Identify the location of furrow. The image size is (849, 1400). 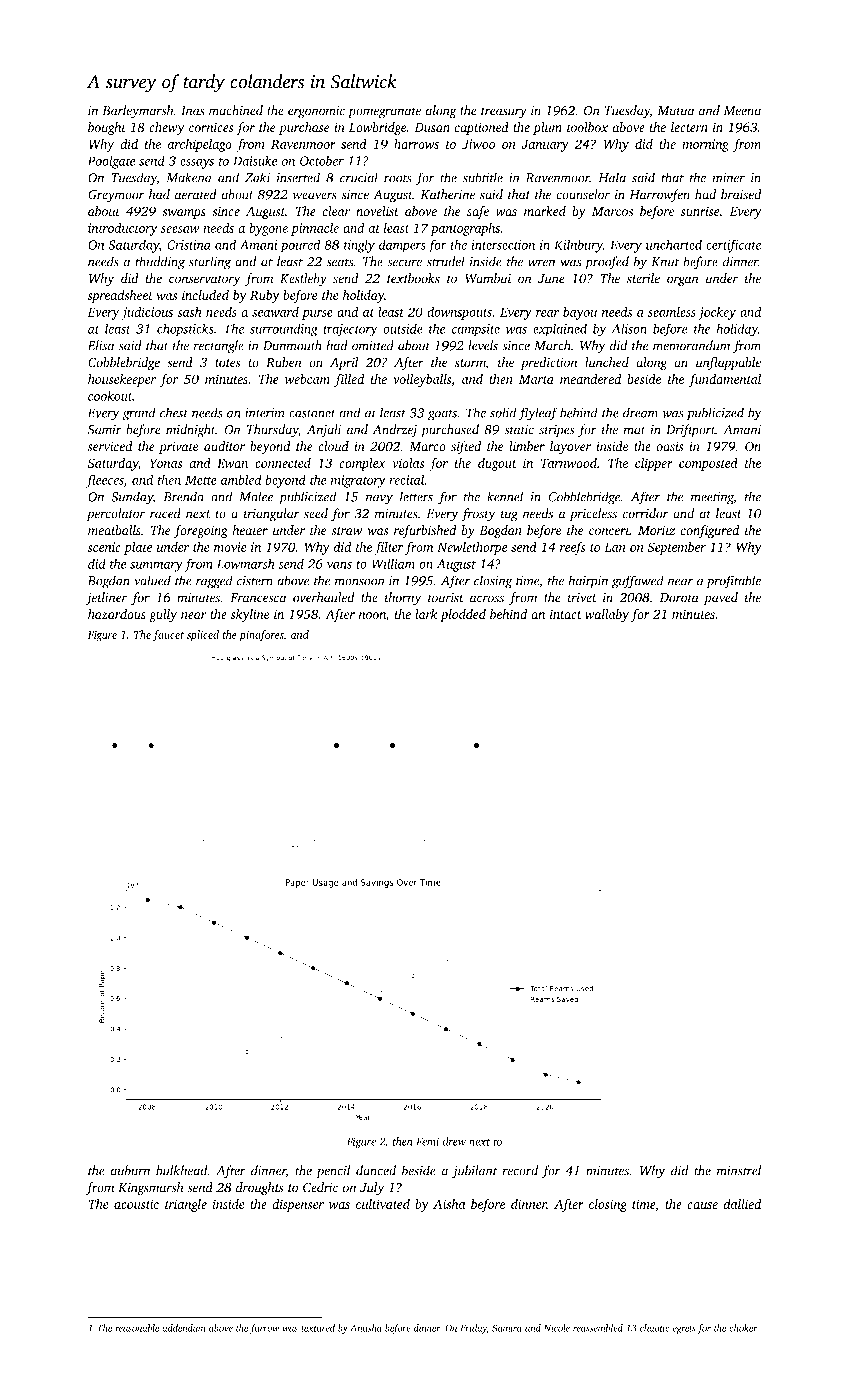
(264, 1329).
